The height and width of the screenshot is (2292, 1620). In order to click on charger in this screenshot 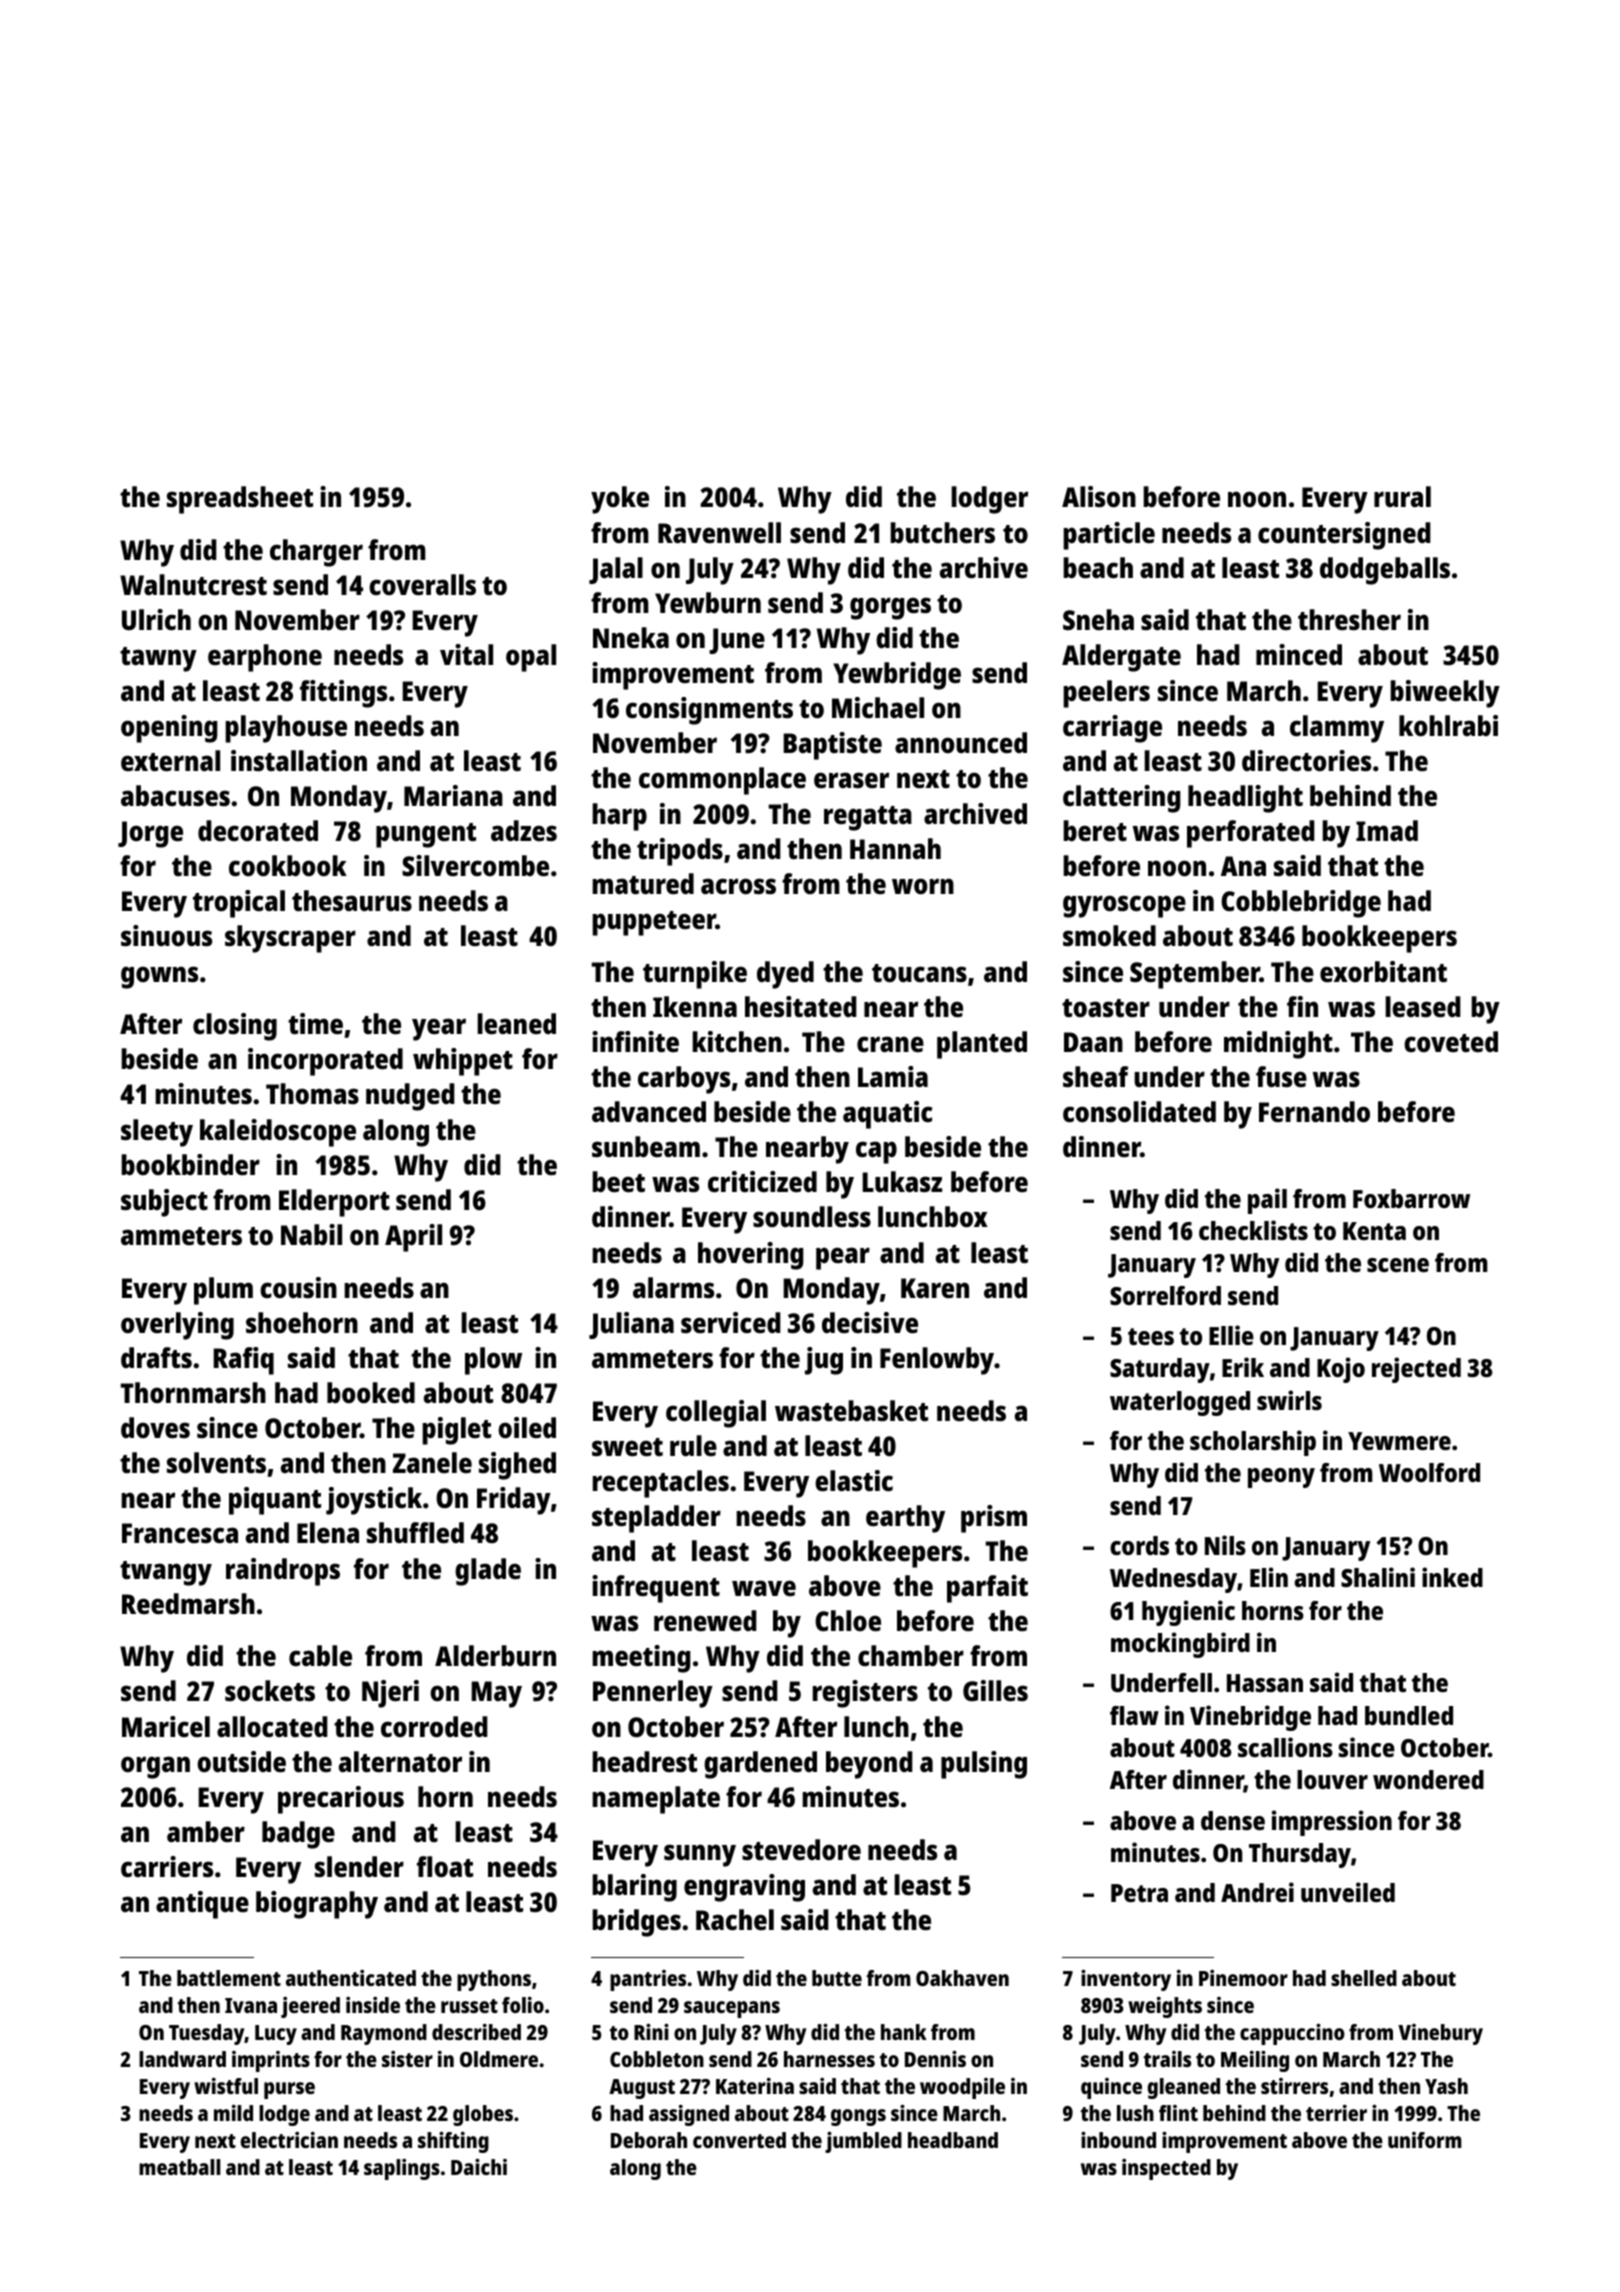, I will do `click(316, 553)`.
